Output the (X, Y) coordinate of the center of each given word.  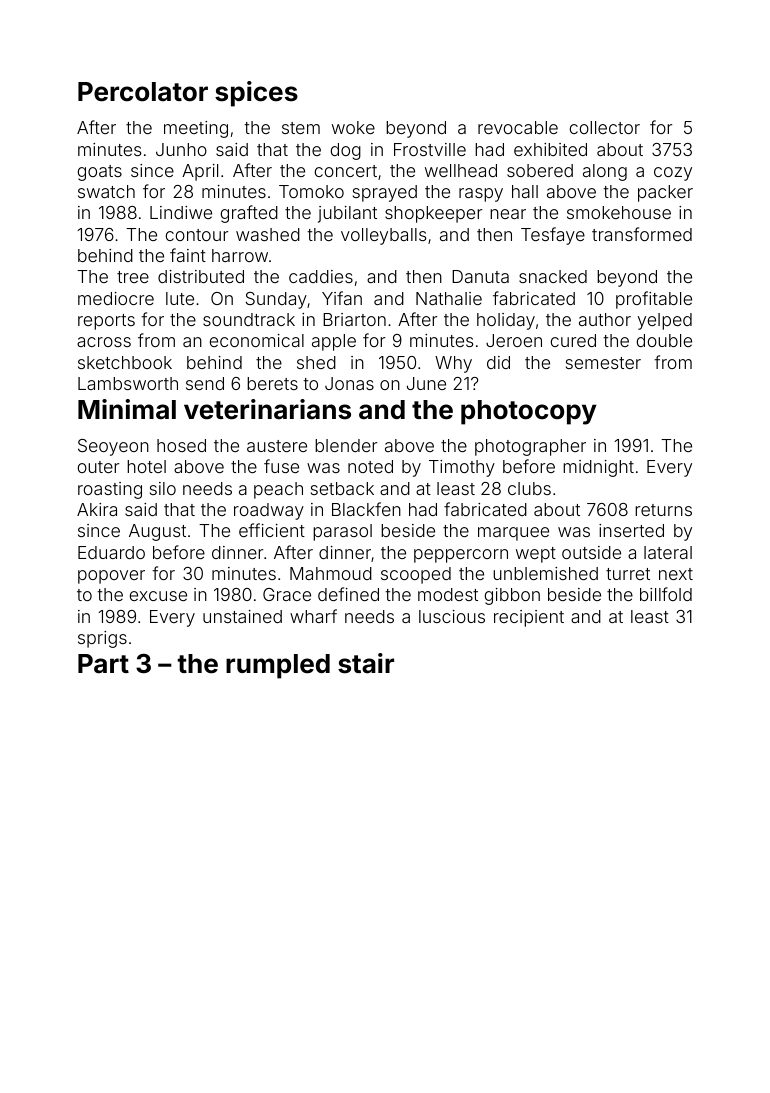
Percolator (143, 92)
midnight (598, 468)
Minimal (127, 409)
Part (103, 664)
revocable (518, 127)
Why (453, 364)
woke (353, 127)
